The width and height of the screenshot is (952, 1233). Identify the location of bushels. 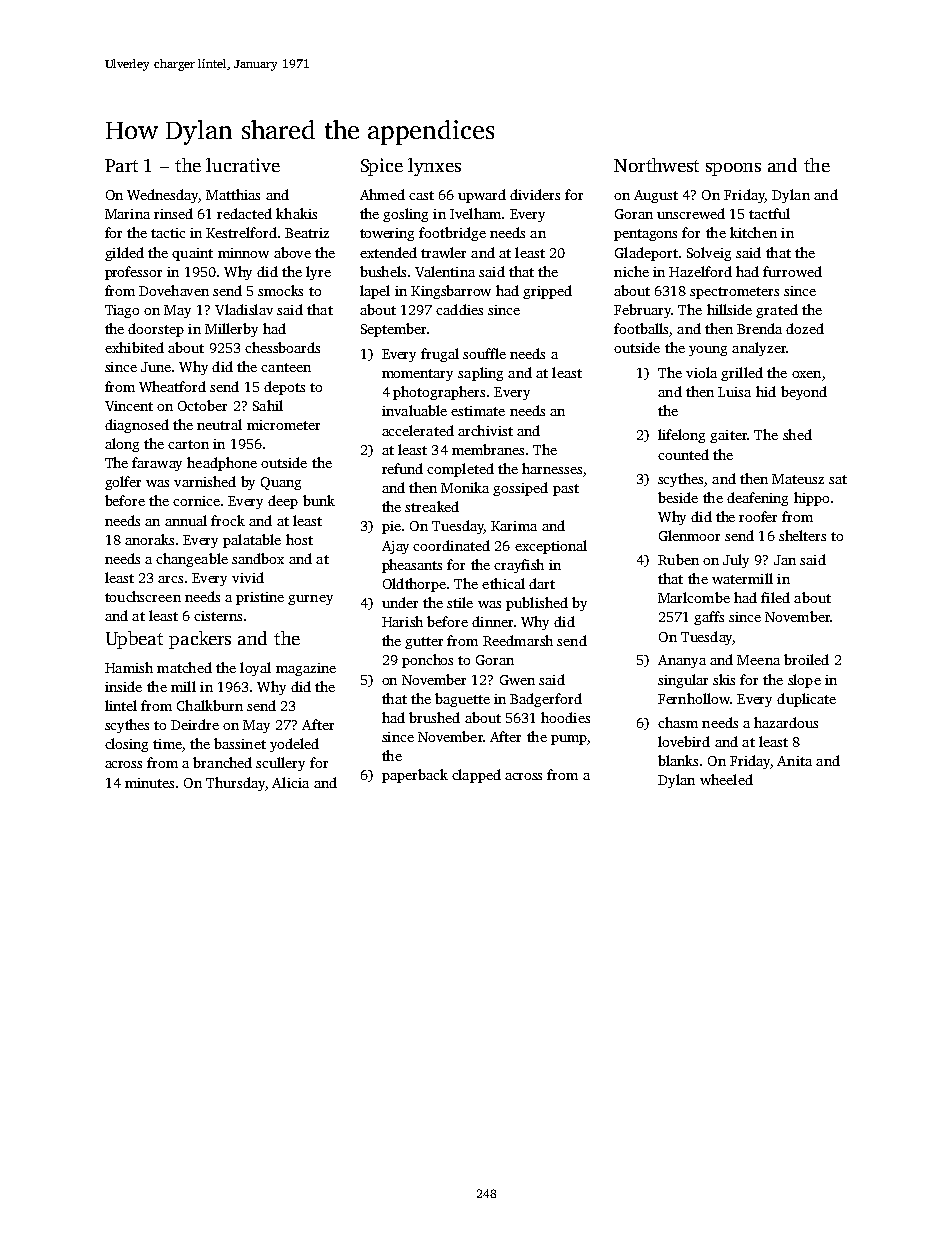
(383, 271).
